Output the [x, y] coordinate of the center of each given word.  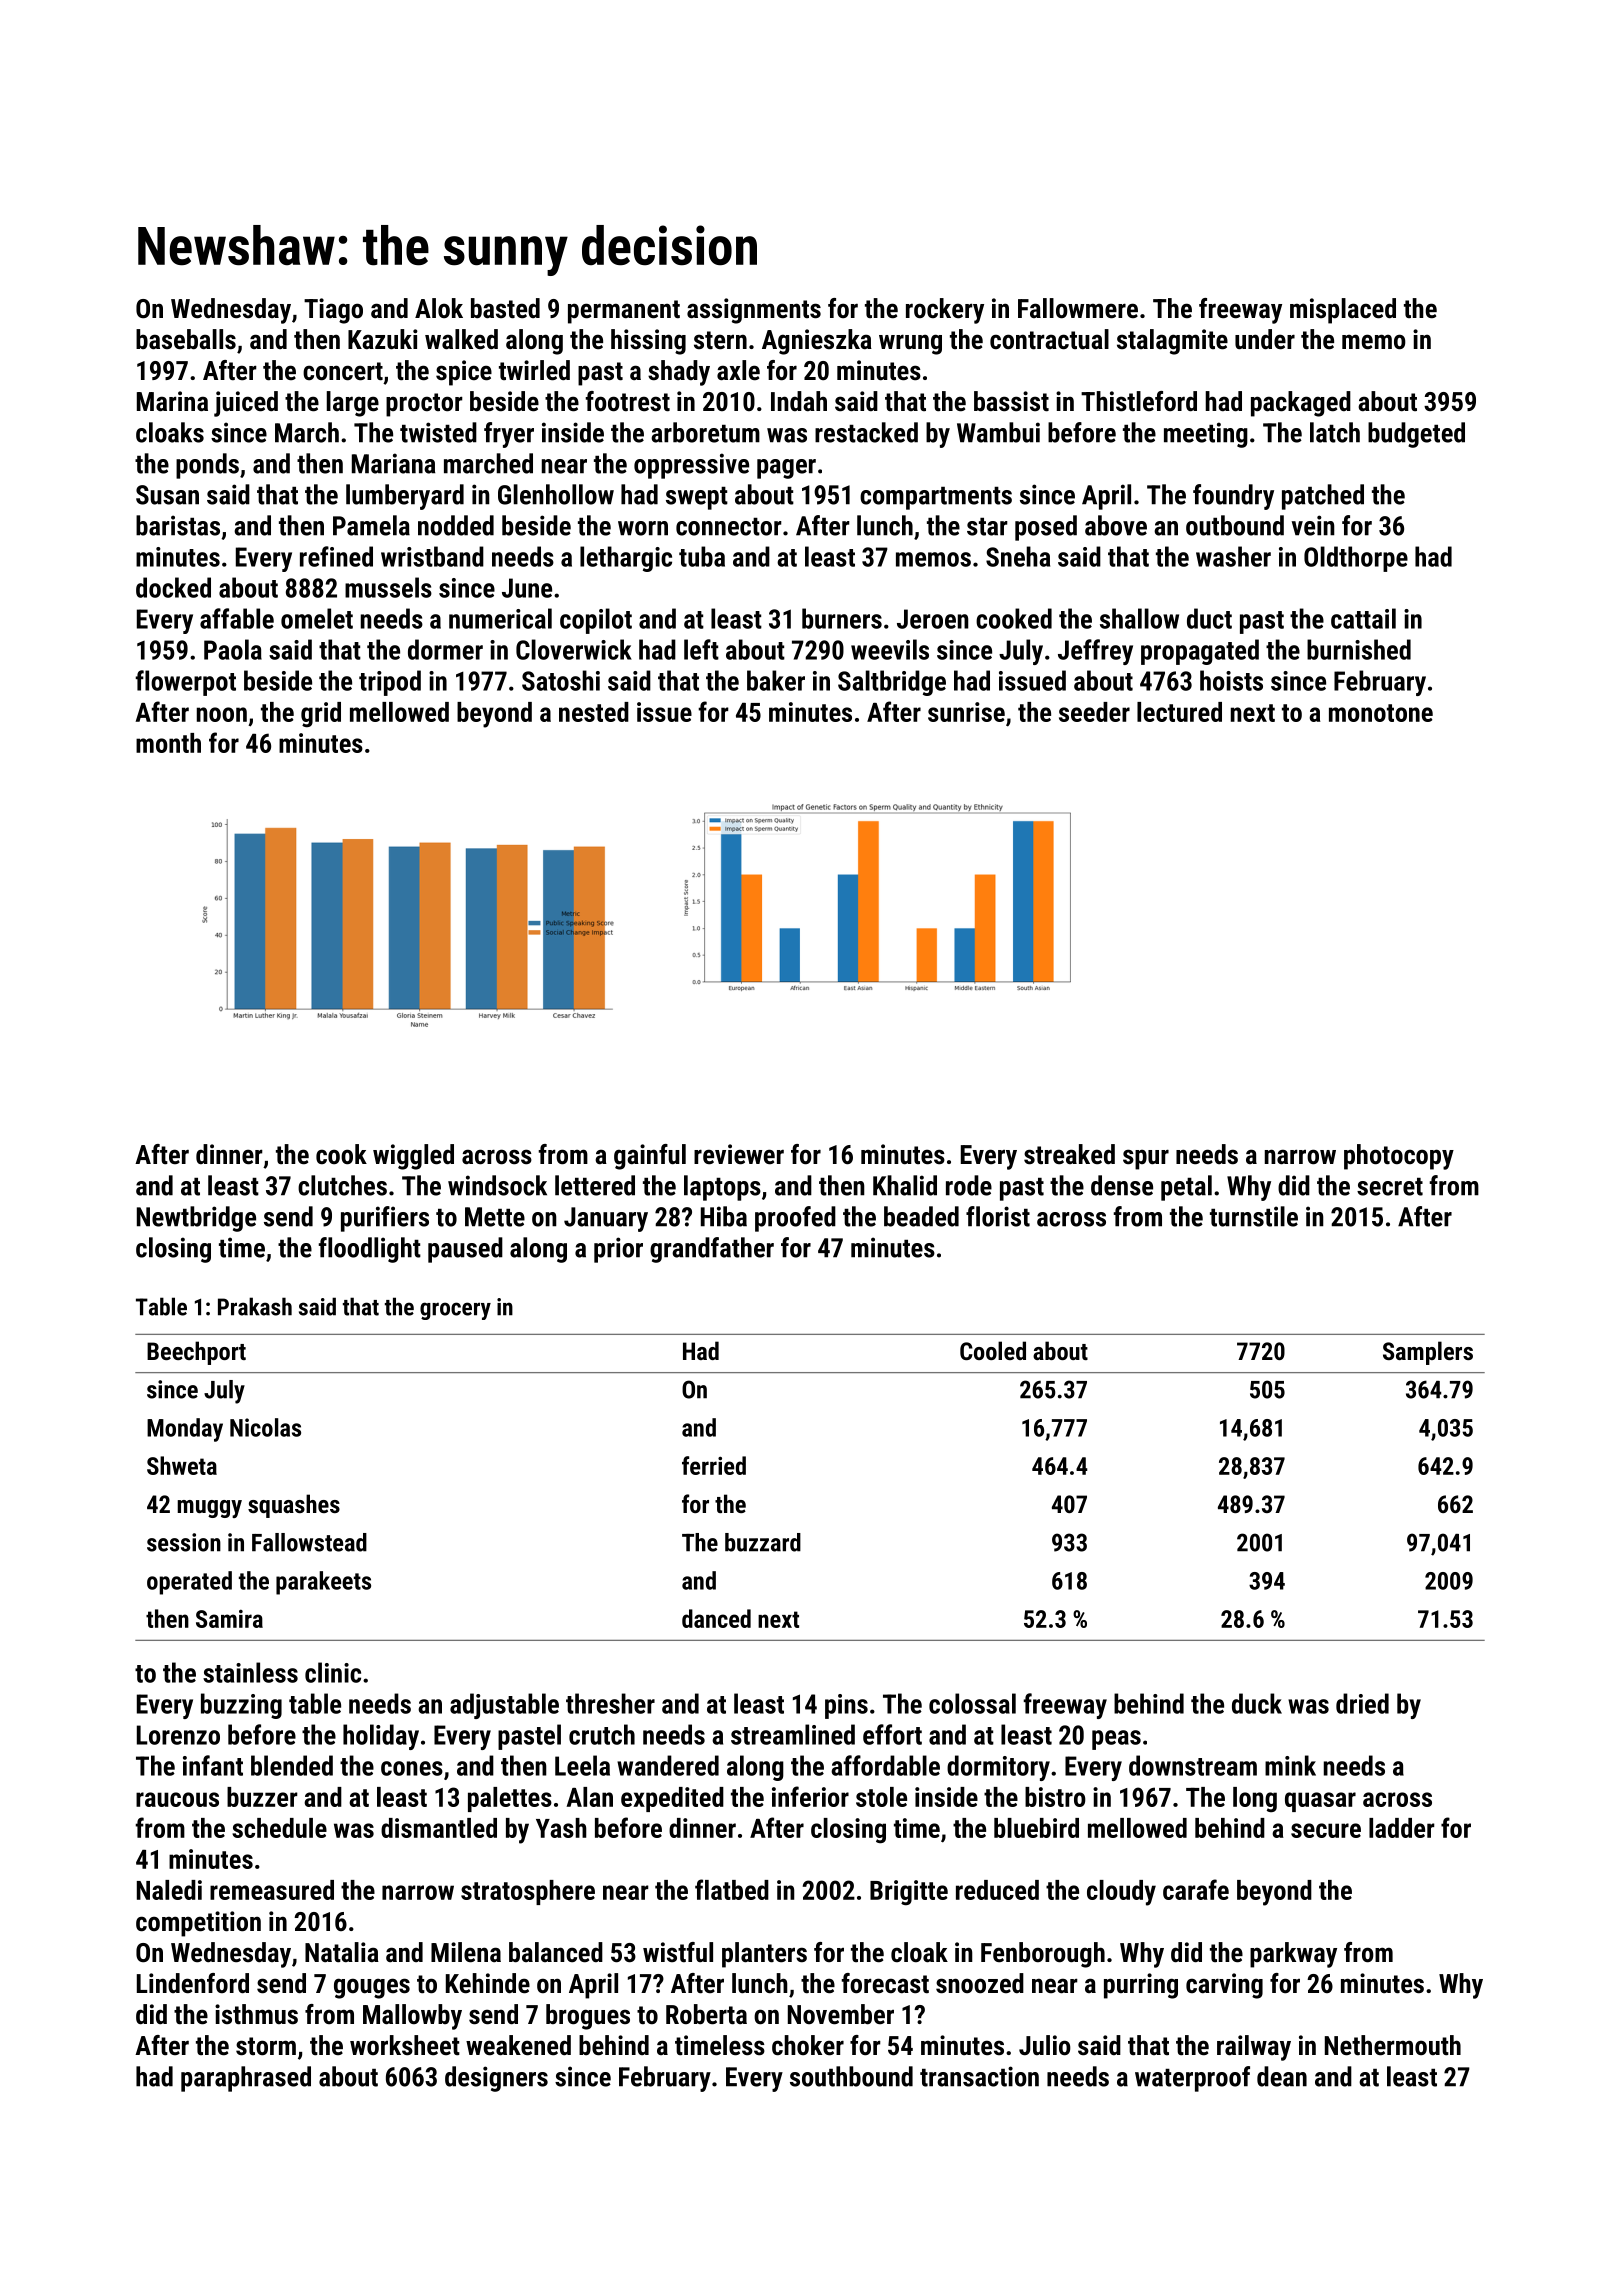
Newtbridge [196, 1219]
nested [594, 712]
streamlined [793, 1734]
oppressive [691, 466]
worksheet [405, 2045]
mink [1290, 1765]
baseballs [186, 339]
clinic [333, 1672]
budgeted [1416, 435]
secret [1390, 1187]
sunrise [966, 712]
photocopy [1399, 1157]
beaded [921, 1216]
